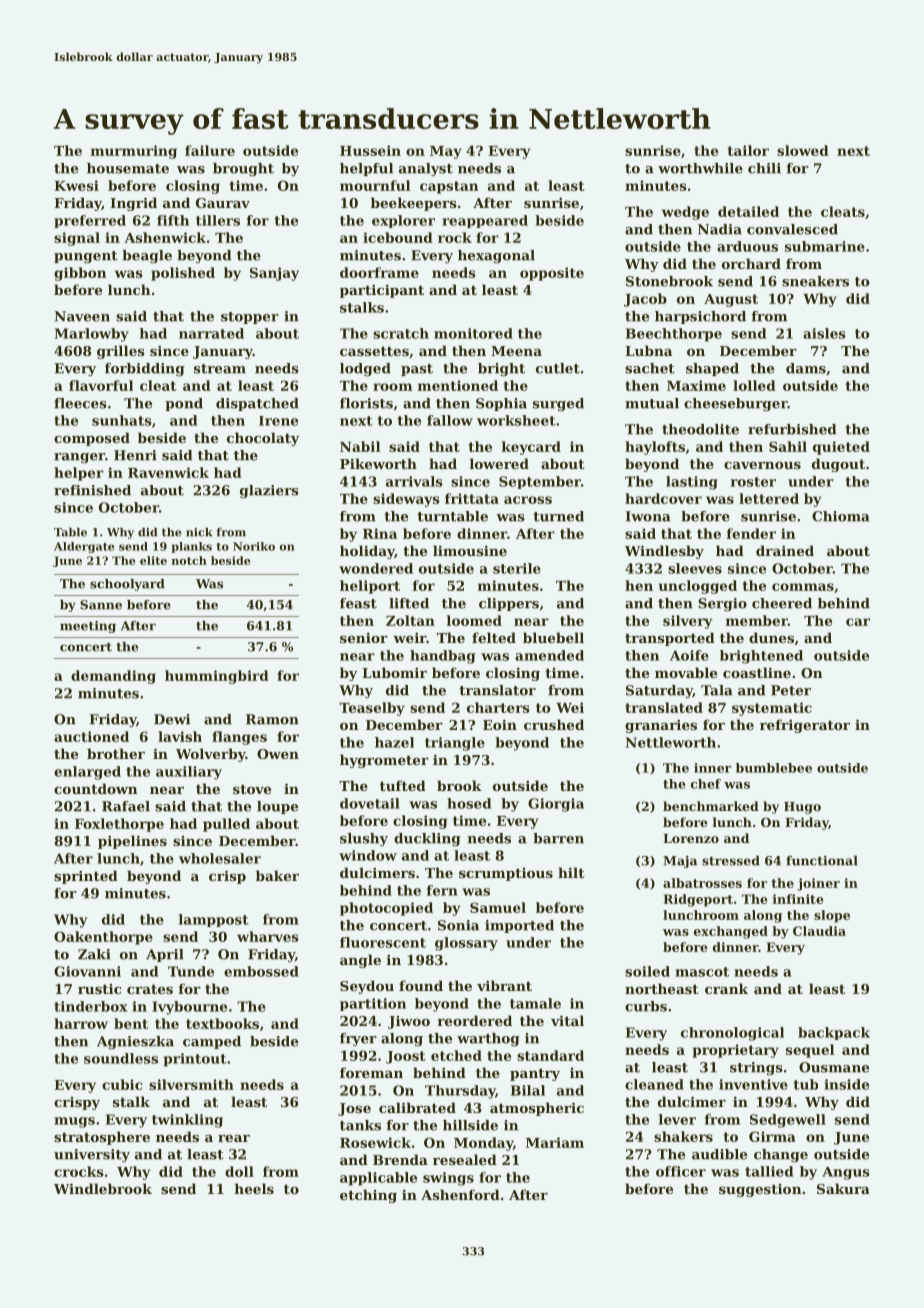 The image size is (924, 1308). What do you see at coordinates (220, 858) in the screenshot?
I see `wholesaler` at bounding box center [220, 858].
